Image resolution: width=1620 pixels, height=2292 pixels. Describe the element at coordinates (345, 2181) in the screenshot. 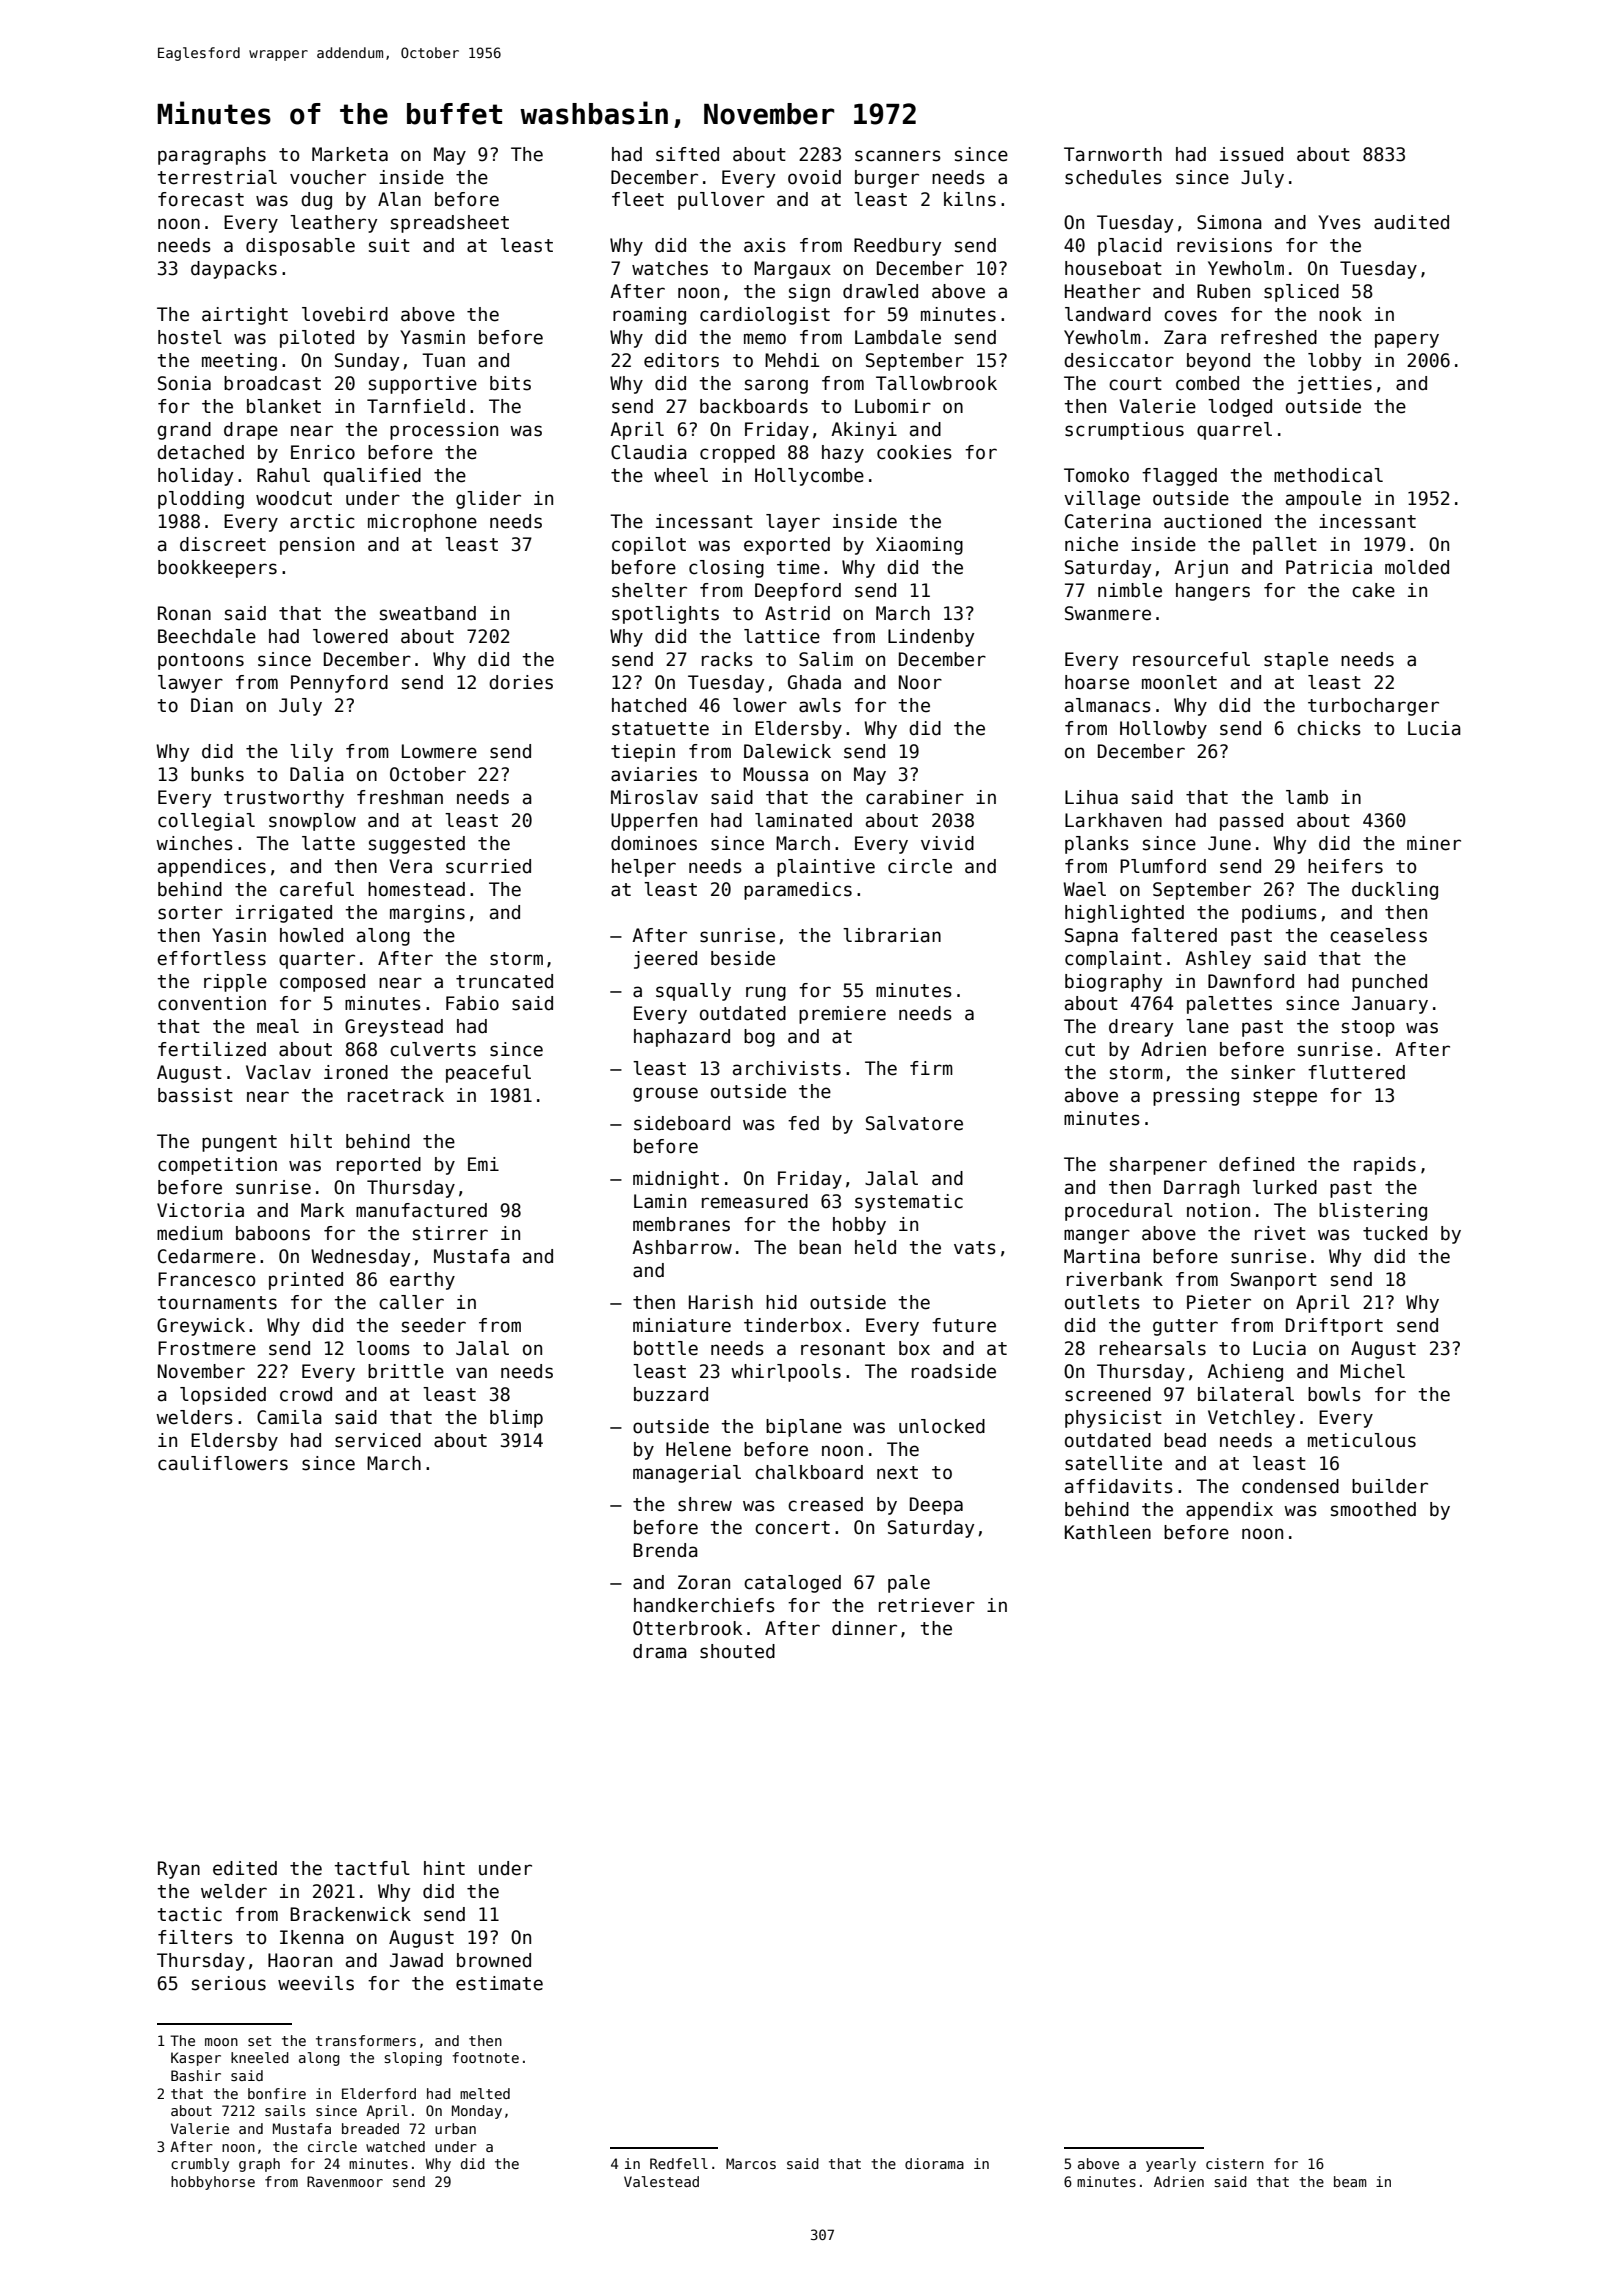

I see `Ravenmoor` at that location.
